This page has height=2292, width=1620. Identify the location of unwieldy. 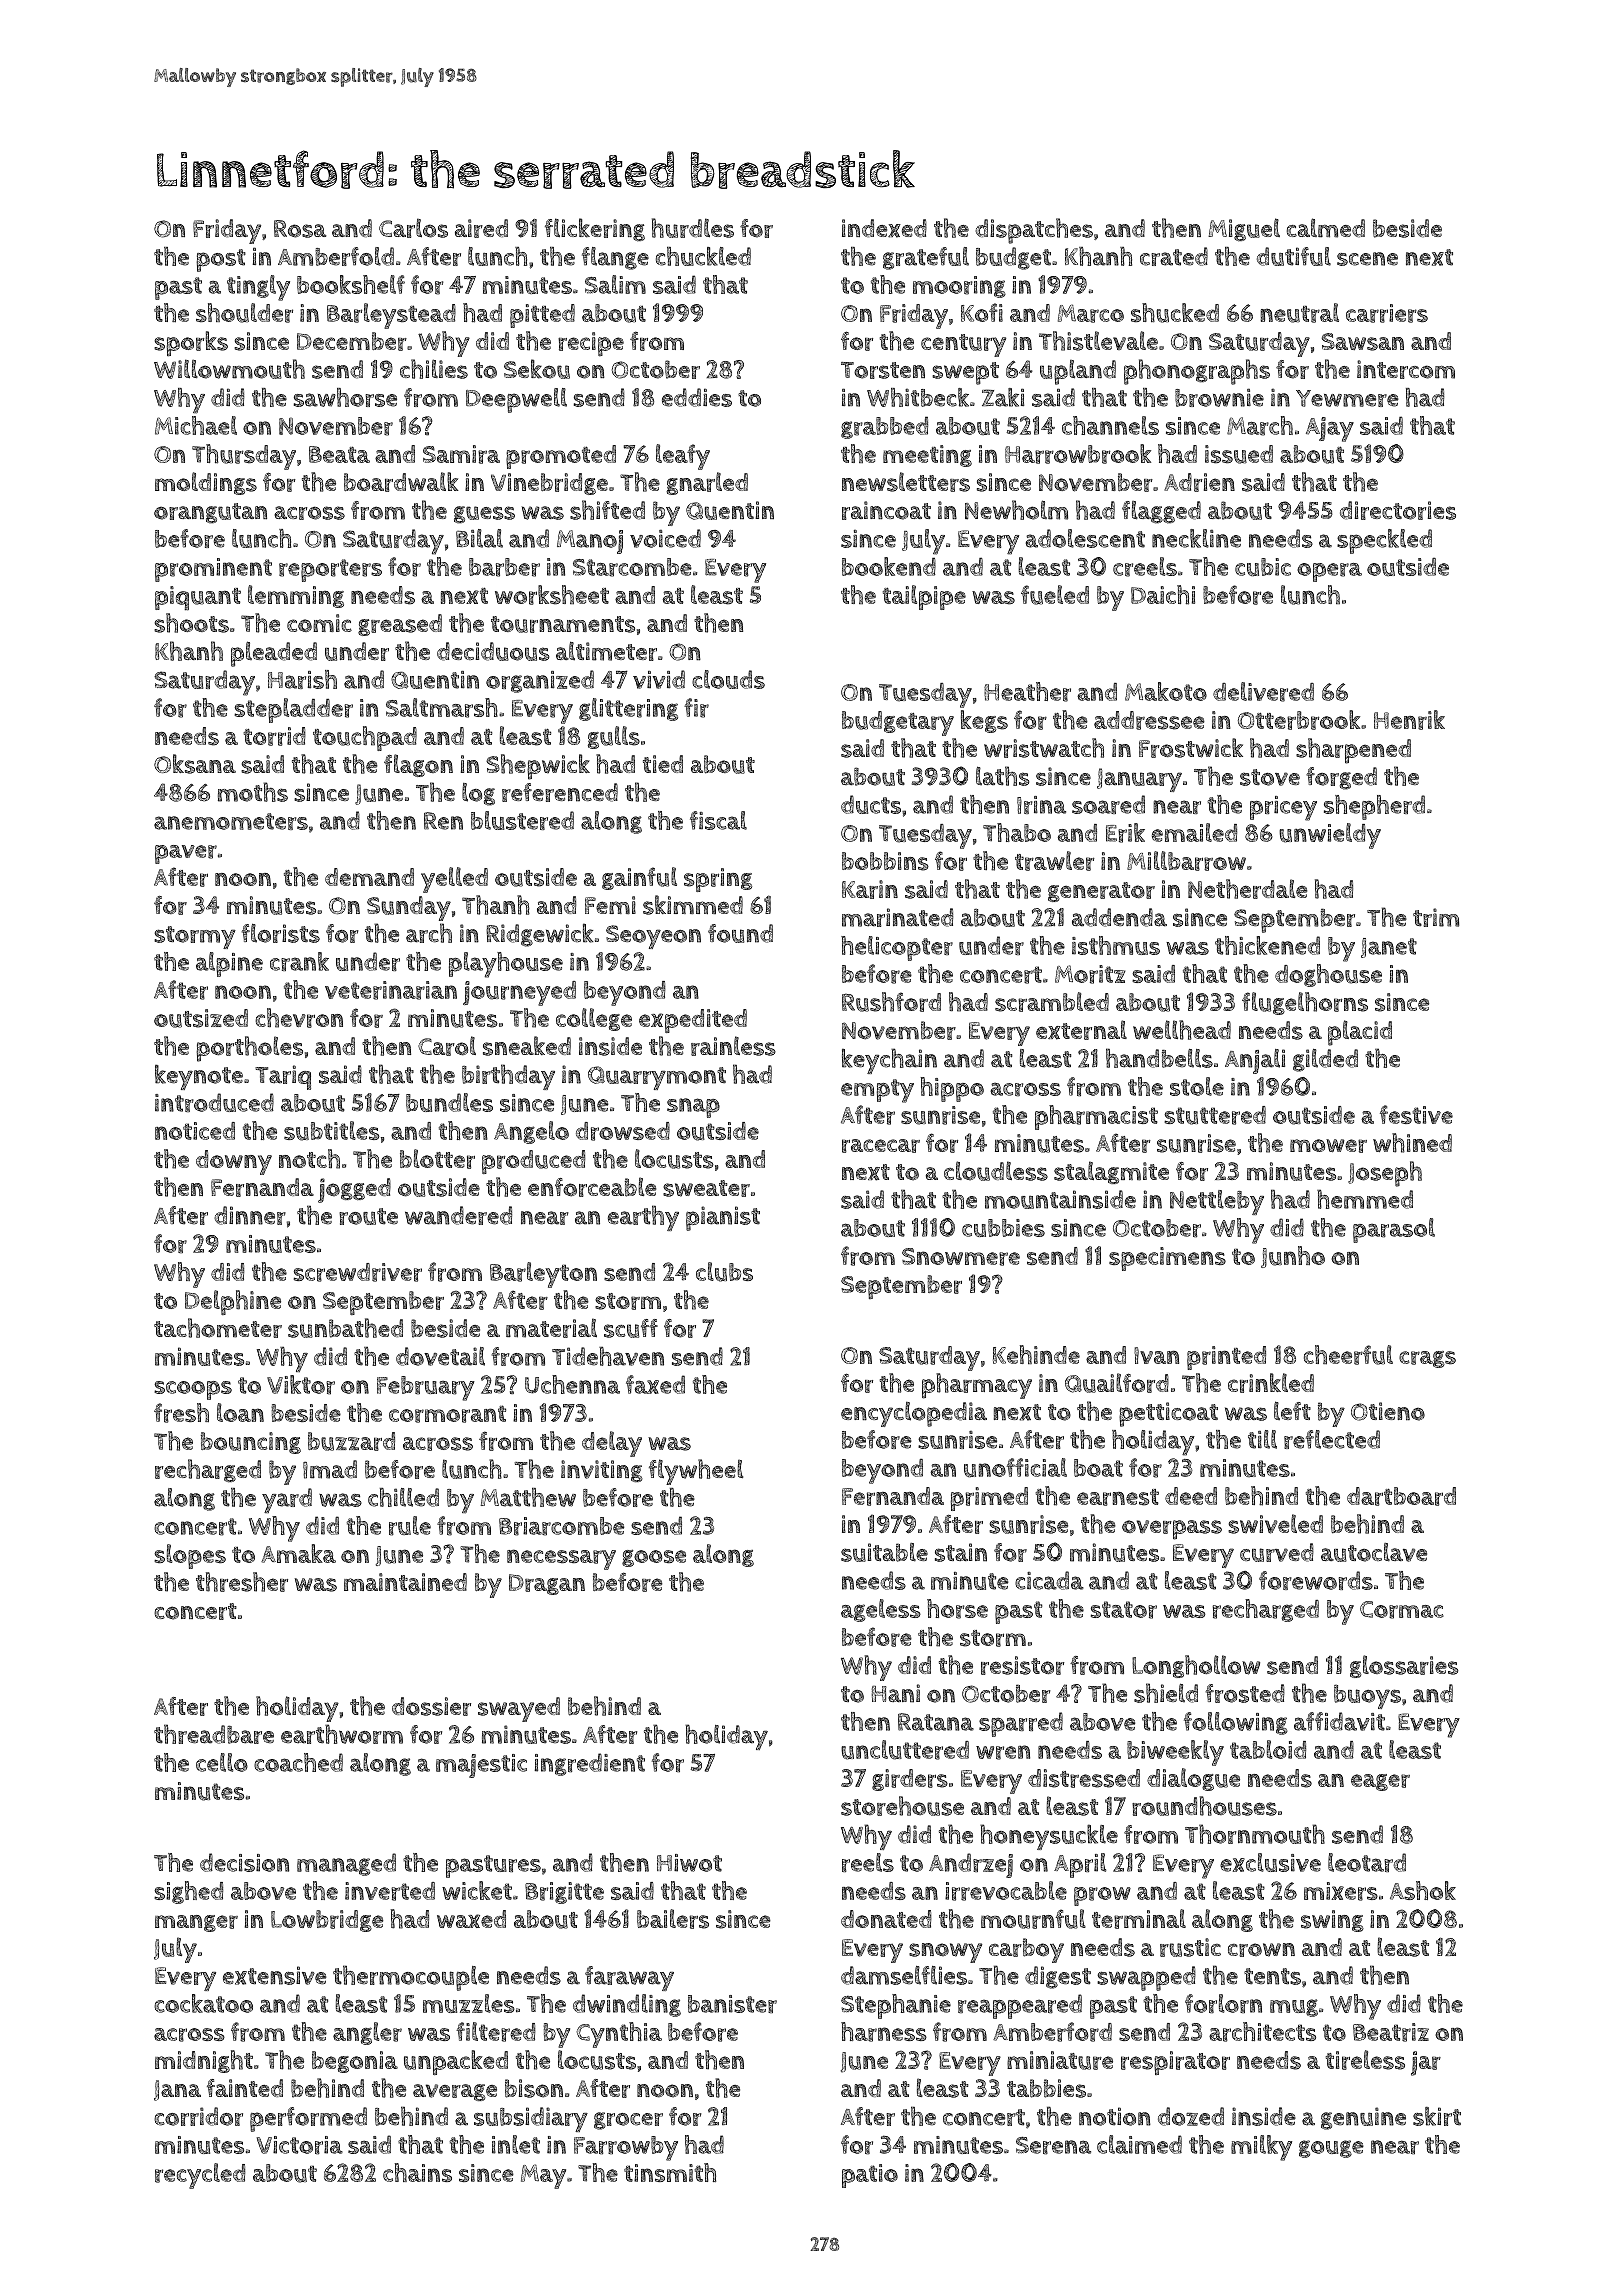
(1330, 836).
